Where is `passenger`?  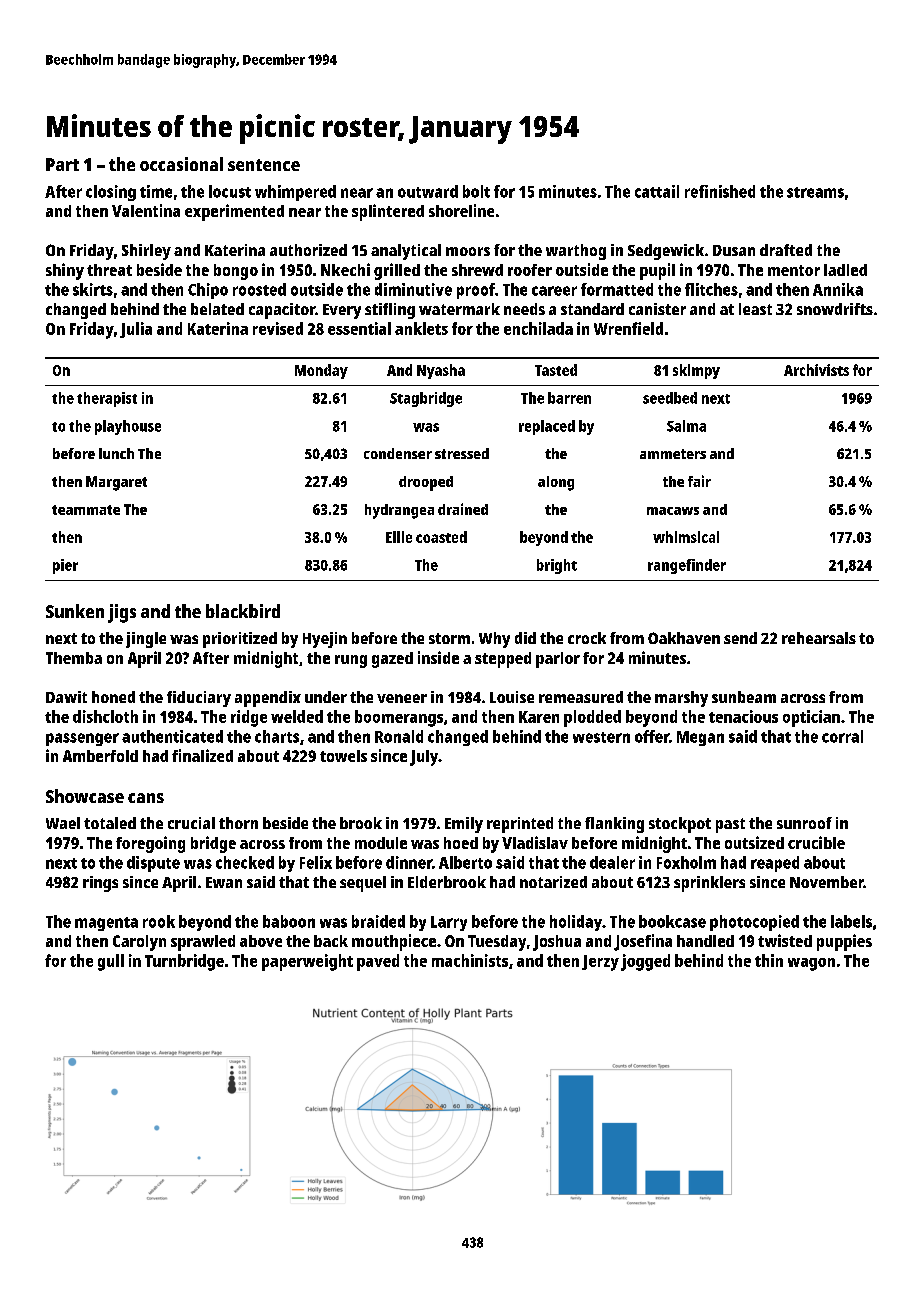
passenger is located at coordinates (82, 739).
